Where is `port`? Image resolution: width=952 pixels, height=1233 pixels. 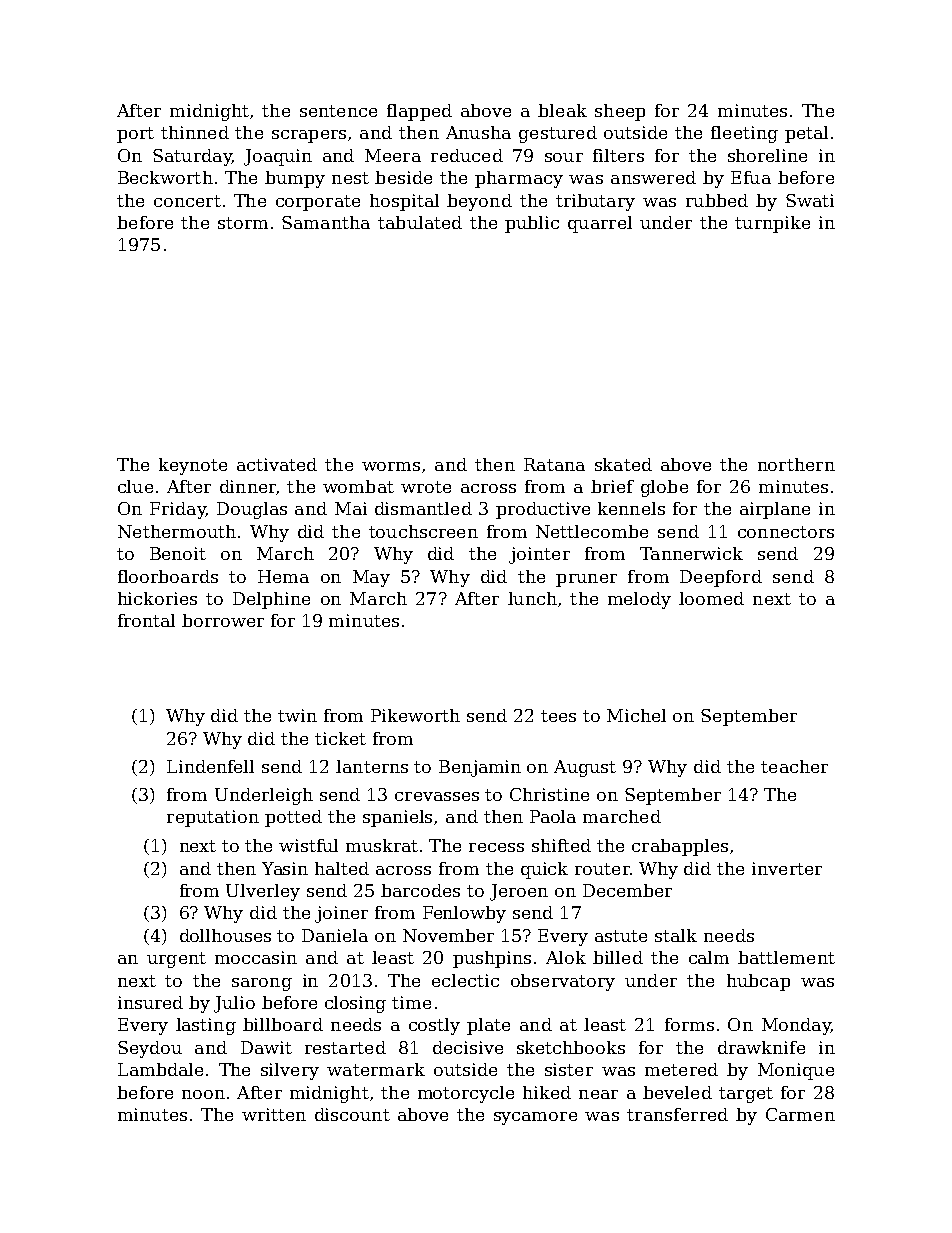 port is located at coordinates (135, 135).
